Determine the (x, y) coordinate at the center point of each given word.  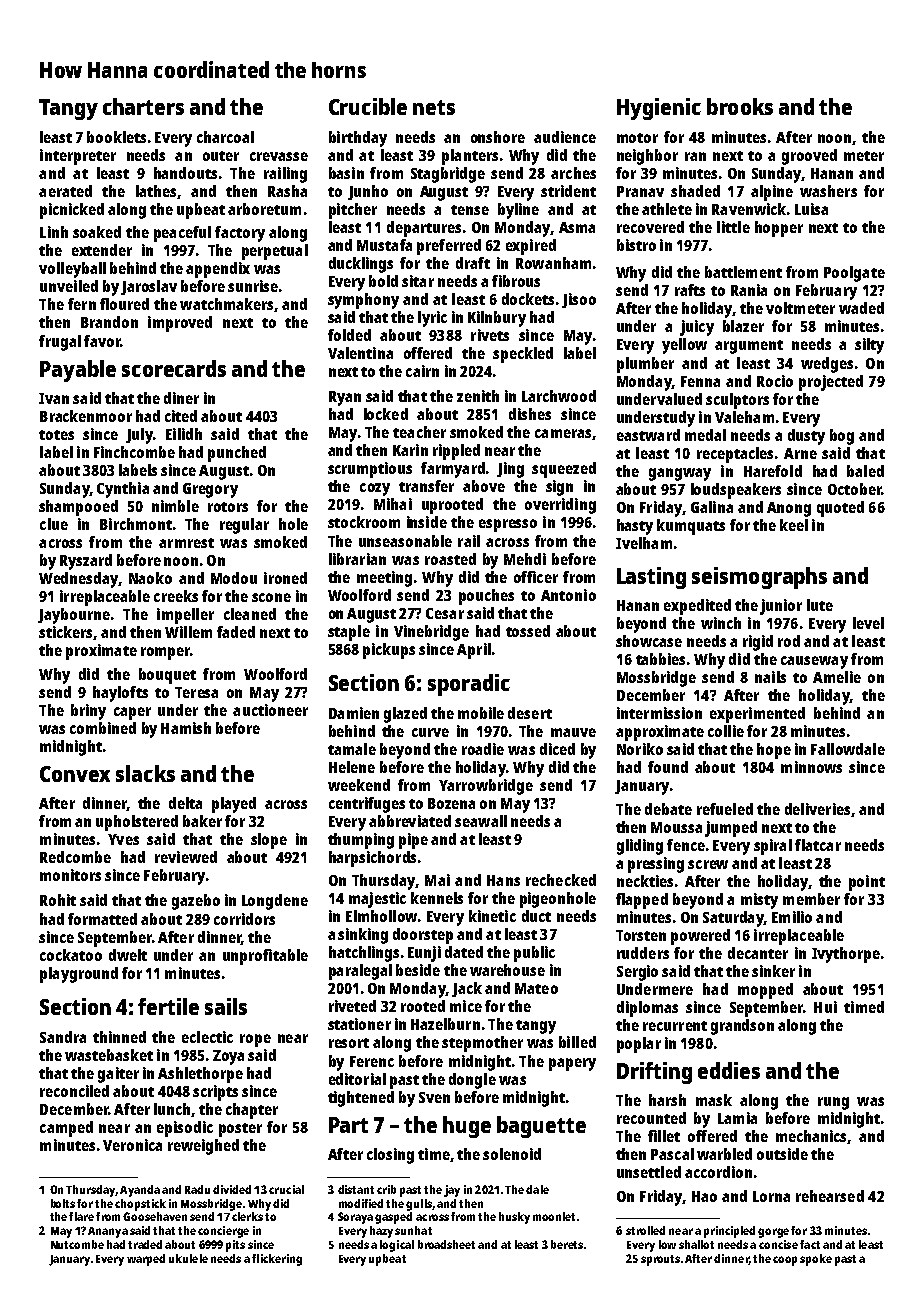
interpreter (78, 157)
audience (565, 137)
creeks (176, 596)
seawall (481, 821)
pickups (389, 651)
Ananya (108, 1232)
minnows (811, 767)
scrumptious (370, 470)
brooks (740, 106)
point (867, 883)
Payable (78, 371)
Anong (789, 509)
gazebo (196, 902)
